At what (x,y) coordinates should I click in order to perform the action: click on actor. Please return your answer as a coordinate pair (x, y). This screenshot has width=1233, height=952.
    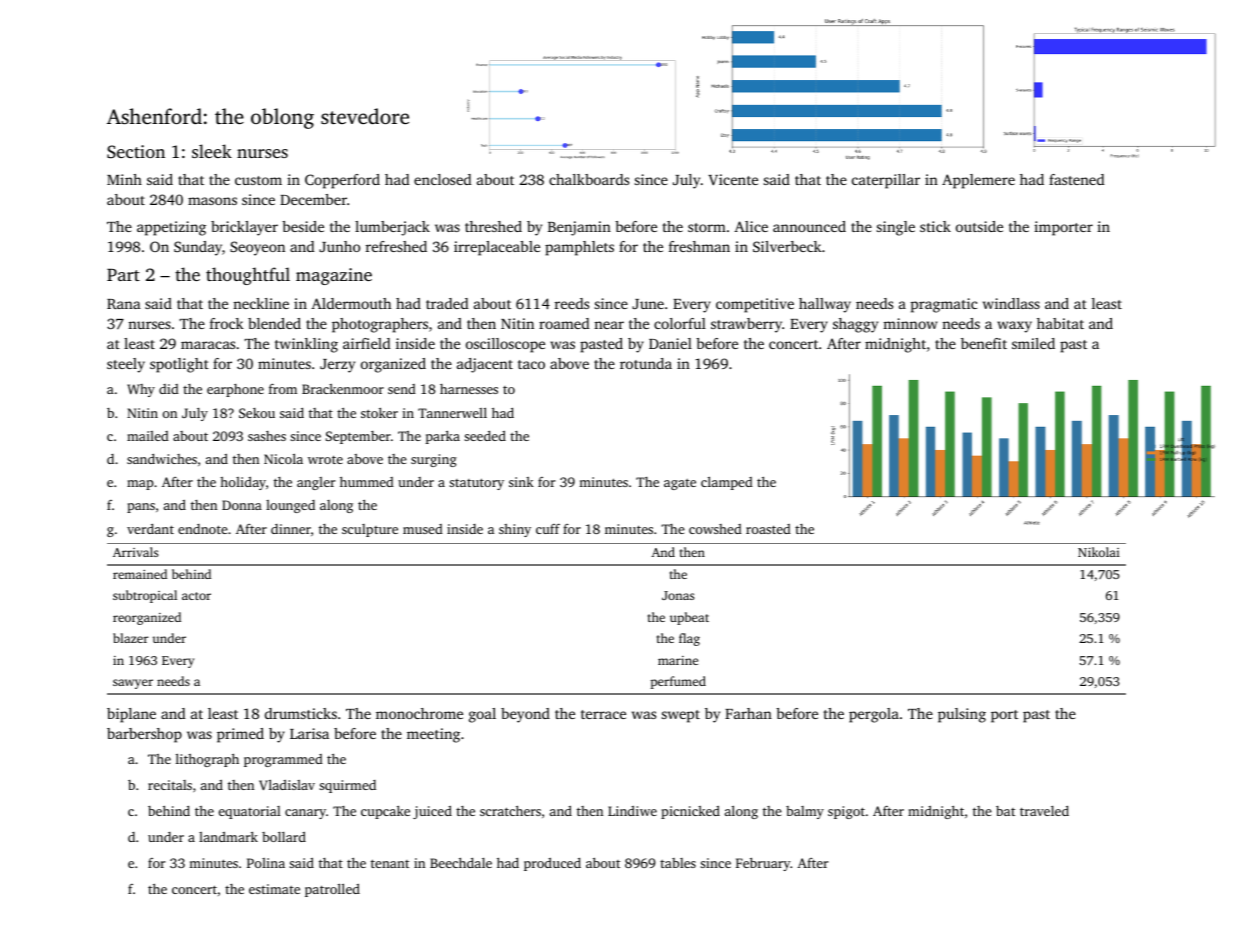
    Looking at the image, I should click on (196, 596).
